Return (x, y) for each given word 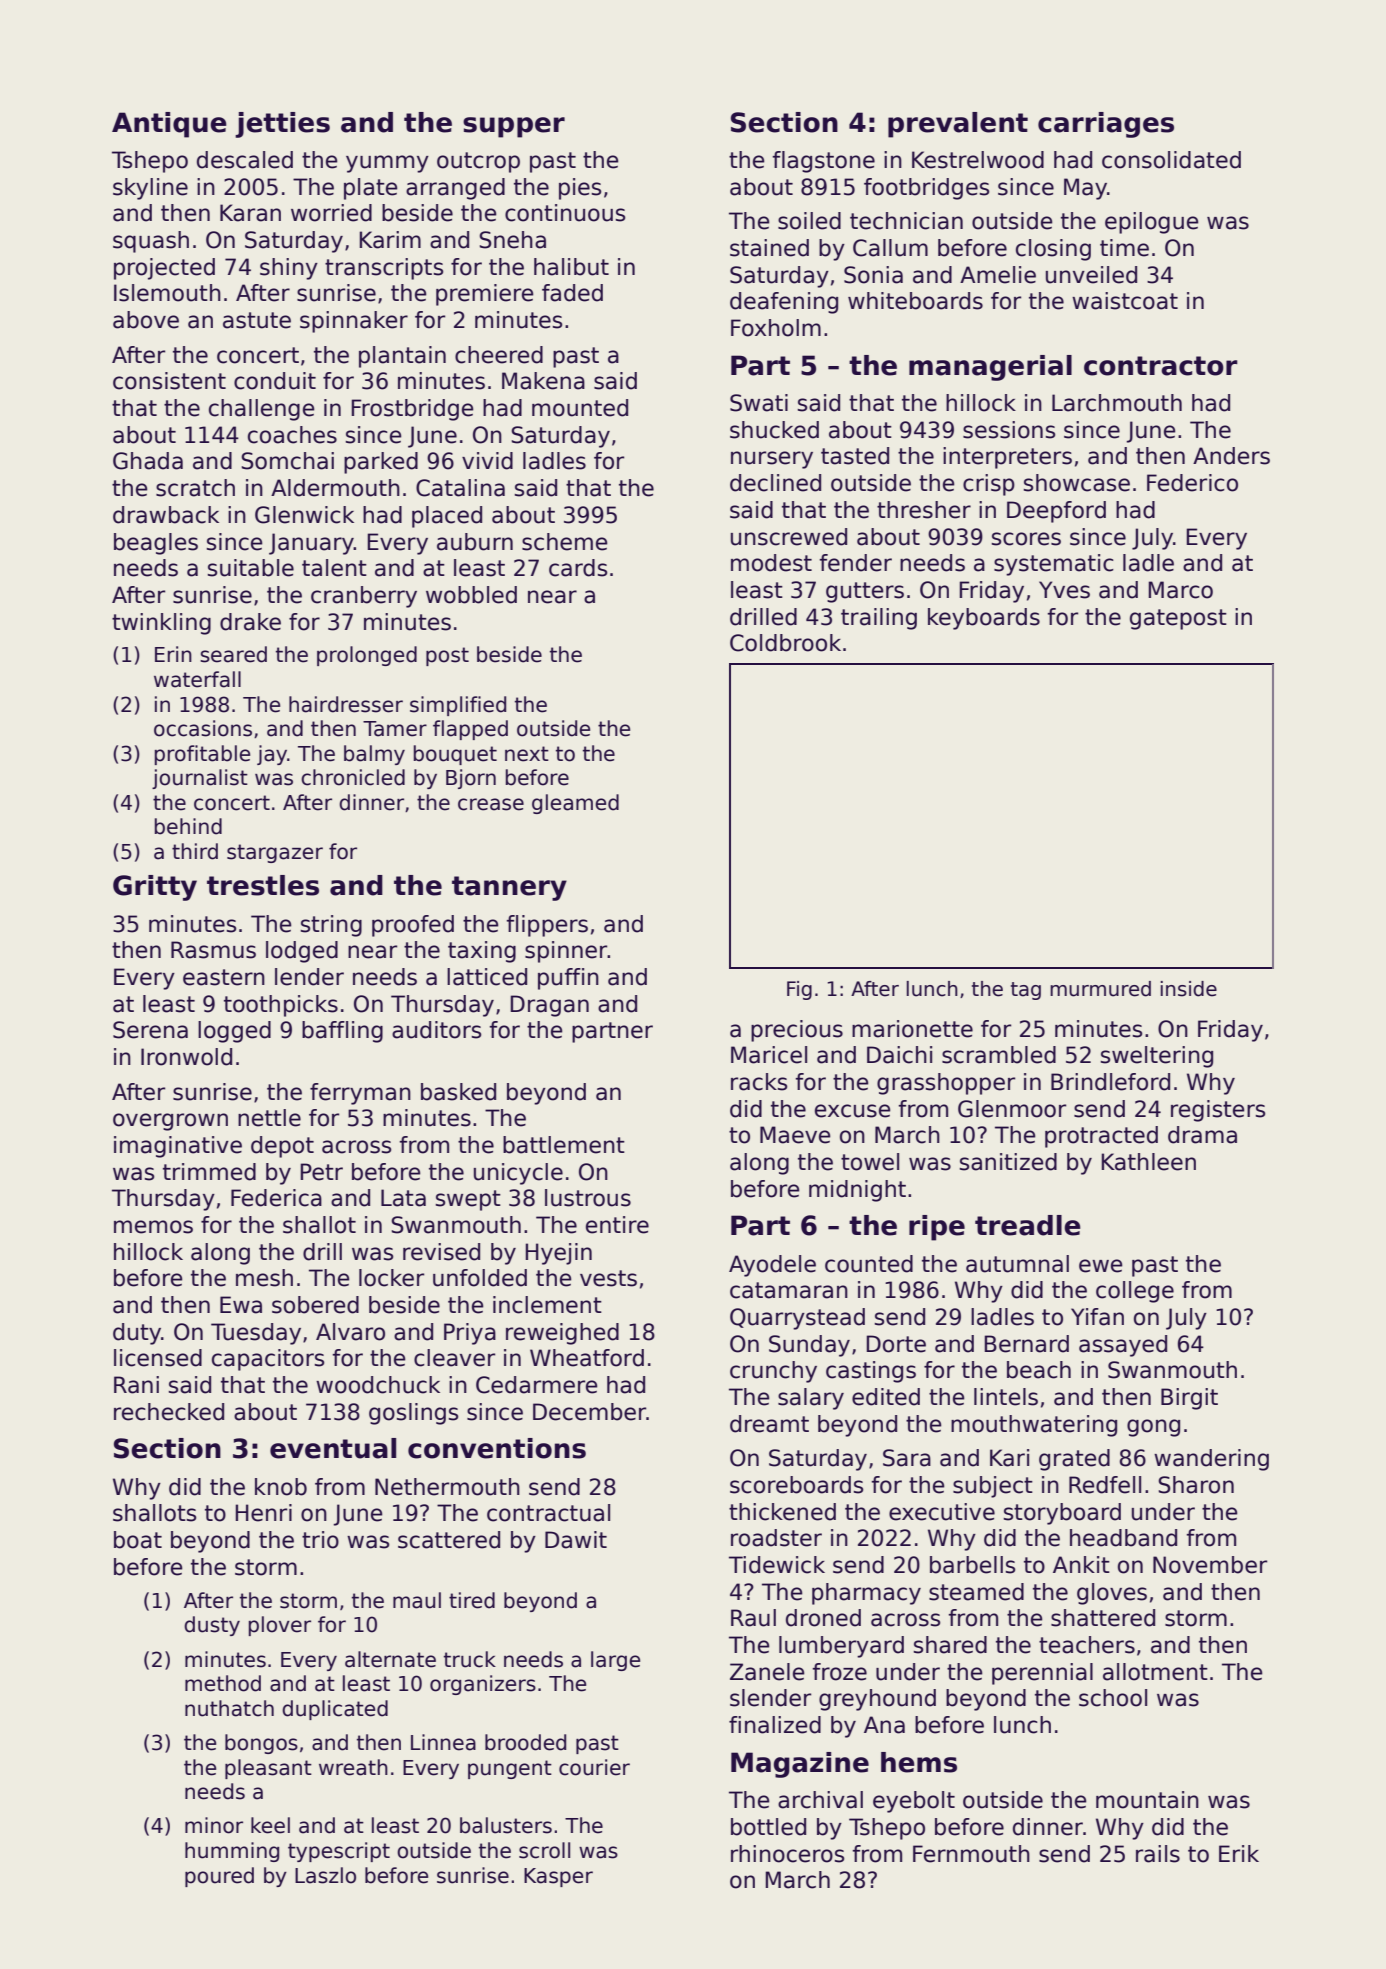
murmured (1100, 989)
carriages (1106, 125)
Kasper (558, 1877)
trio (320, 1540)
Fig (799, 990)
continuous (565, 213)
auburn (475, 542)
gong (1153, 1428)
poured (219, 1877)
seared (233, 654)
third (195, 851)
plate (370, 189)
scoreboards (796, 1485)
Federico (1192, 483)
